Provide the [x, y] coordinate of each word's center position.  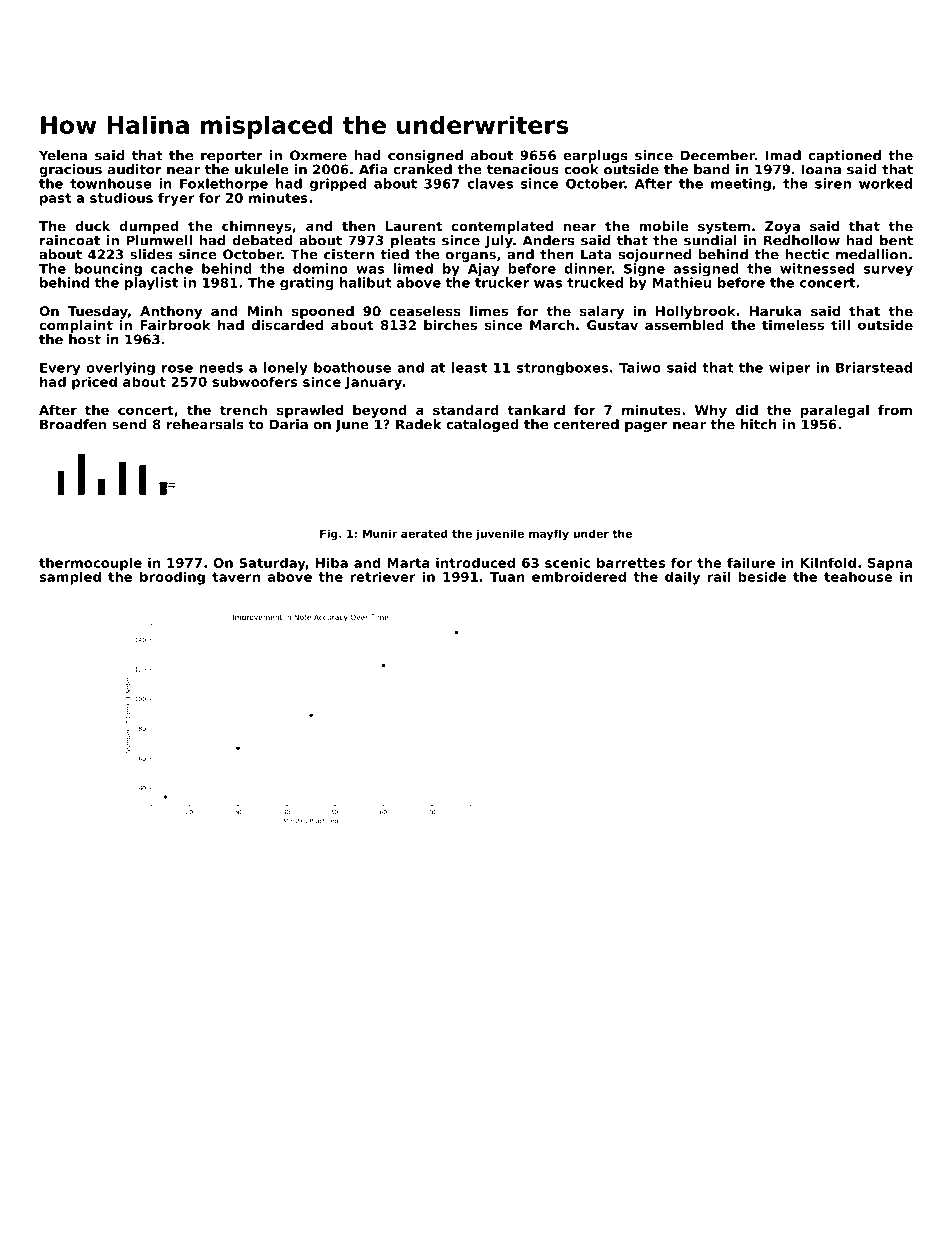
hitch [759, 424]
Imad [783, 155]
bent [896, 240]
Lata [596, 254]
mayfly [549, 534]
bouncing [108, 270]
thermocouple [90, 564]
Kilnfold [828, 562]
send [129, 424]
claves [490, 183]
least [469, 367]
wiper [790, 369]
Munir [379, 533]
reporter [232, 157]
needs [221, 367]
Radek [418, 424]
